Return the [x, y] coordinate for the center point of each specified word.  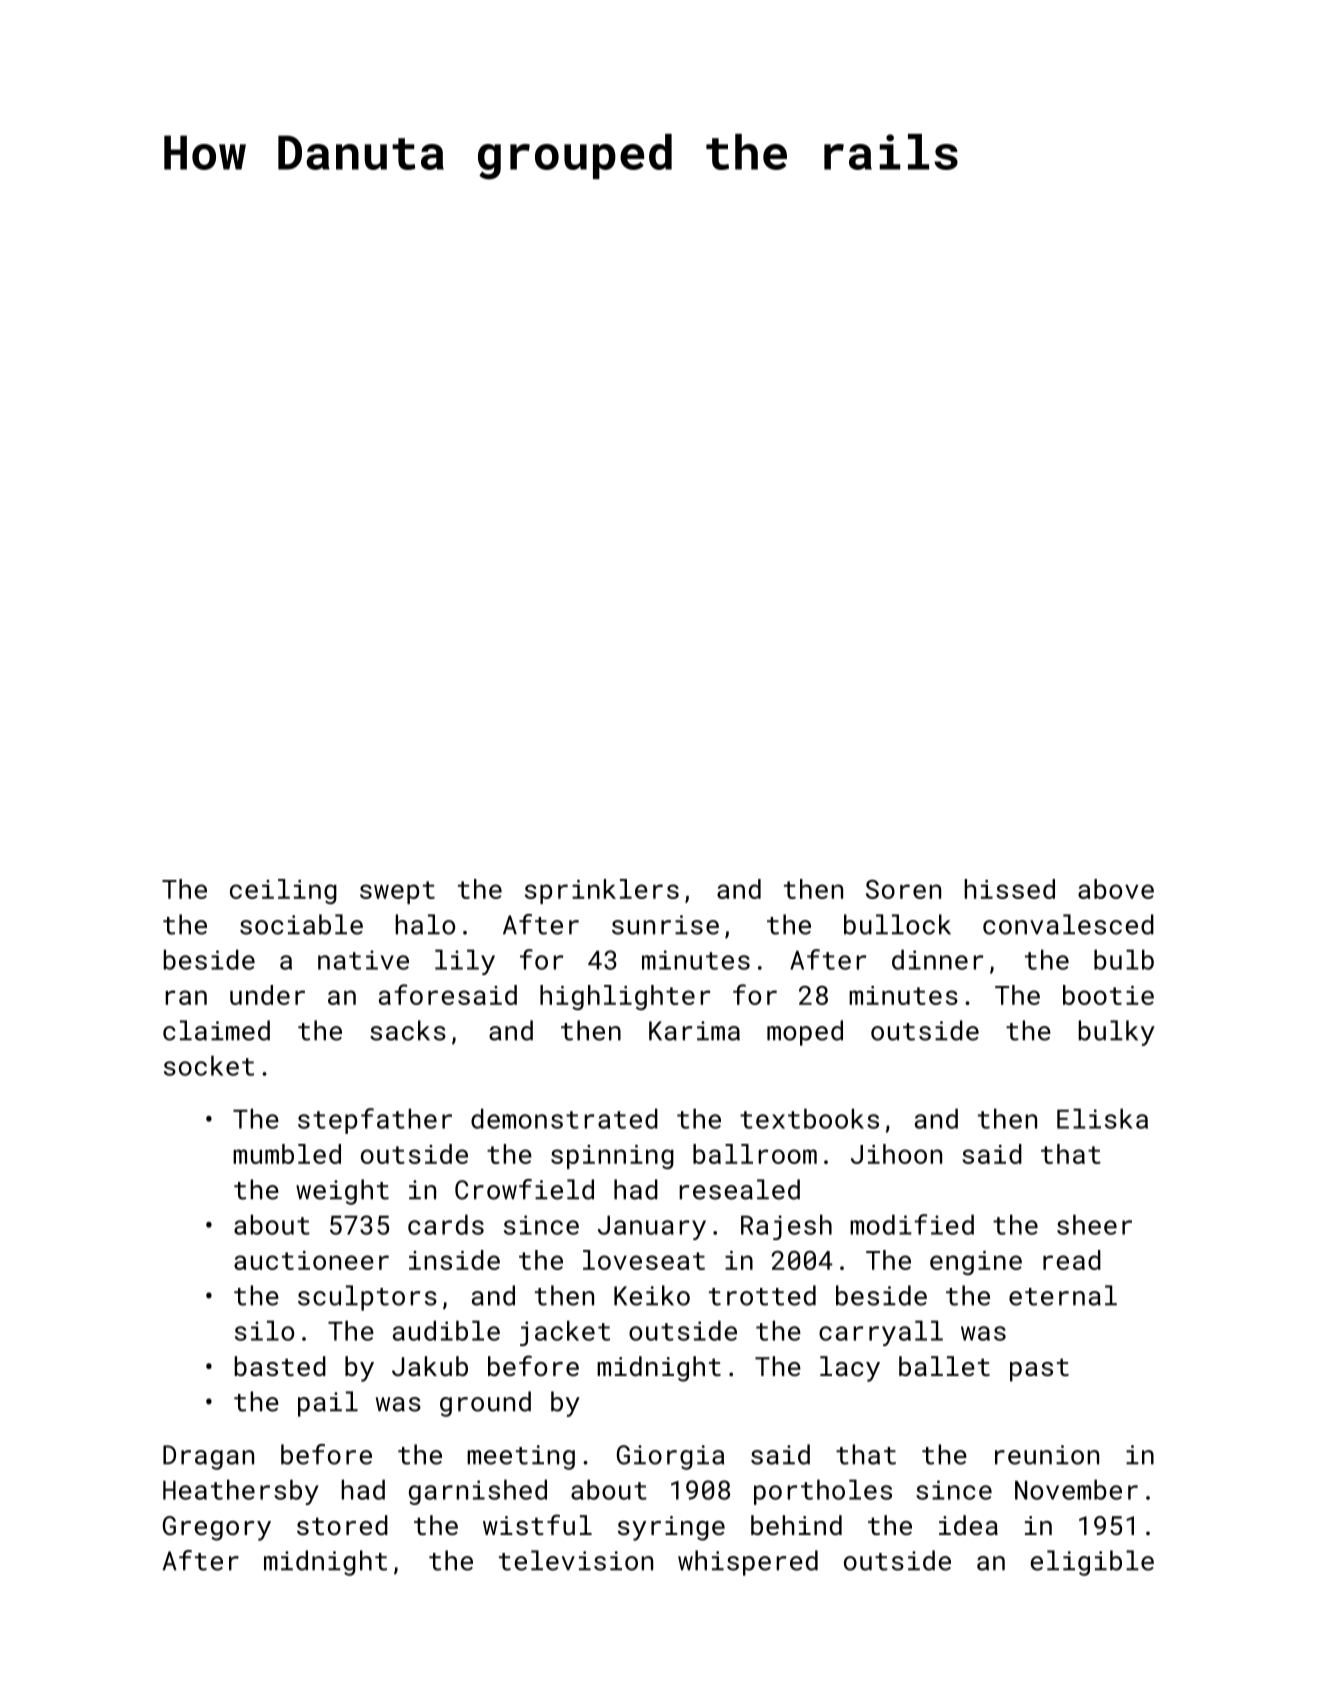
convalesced [1068, 924]
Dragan [208, 1457]
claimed [216, 1030]
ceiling [283, 891]
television [576, 1560]
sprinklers [602, 891]
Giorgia [670, 1457]
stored [342, 1525]
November [1076, 1489]
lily [465, 962]
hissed [1009, 889]
